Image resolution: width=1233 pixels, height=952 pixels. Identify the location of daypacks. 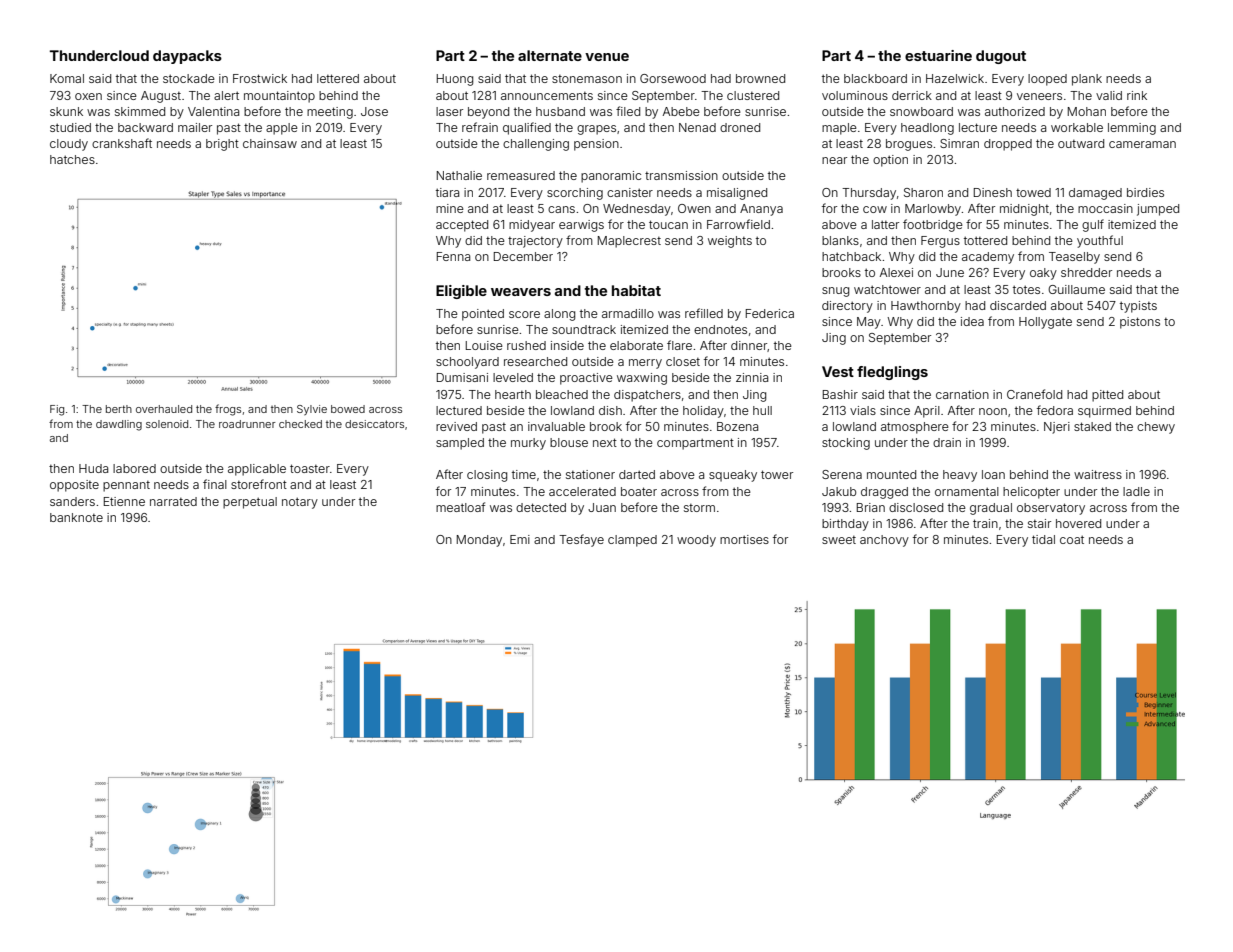
(187, 57).
